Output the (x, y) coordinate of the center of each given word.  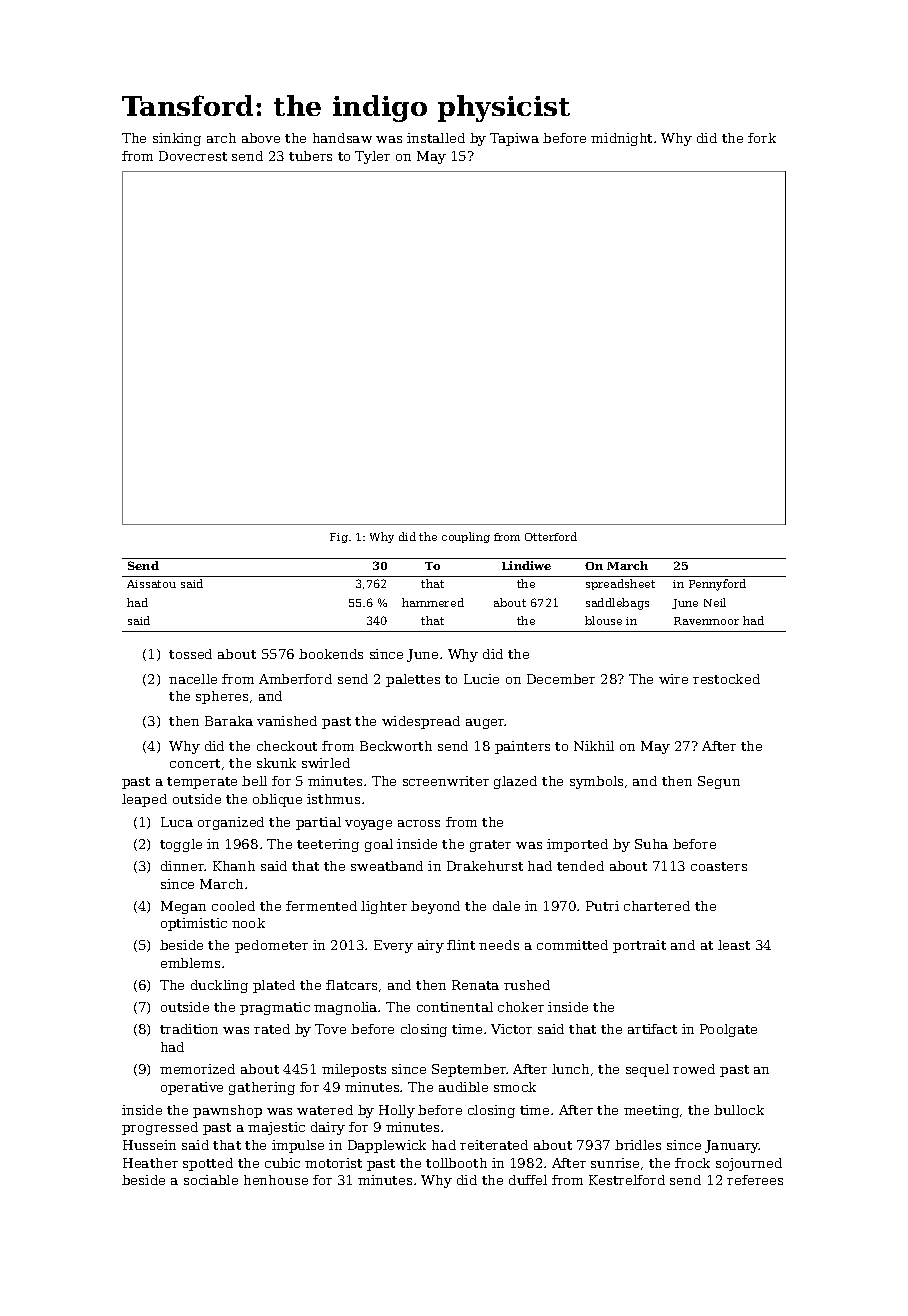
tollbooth (456, 1163)
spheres (222, 697)
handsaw (342, 138)
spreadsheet (620, 584)
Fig (339, 538)
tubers (310, 156)
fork (762, 138)
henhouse (276, 1180)
